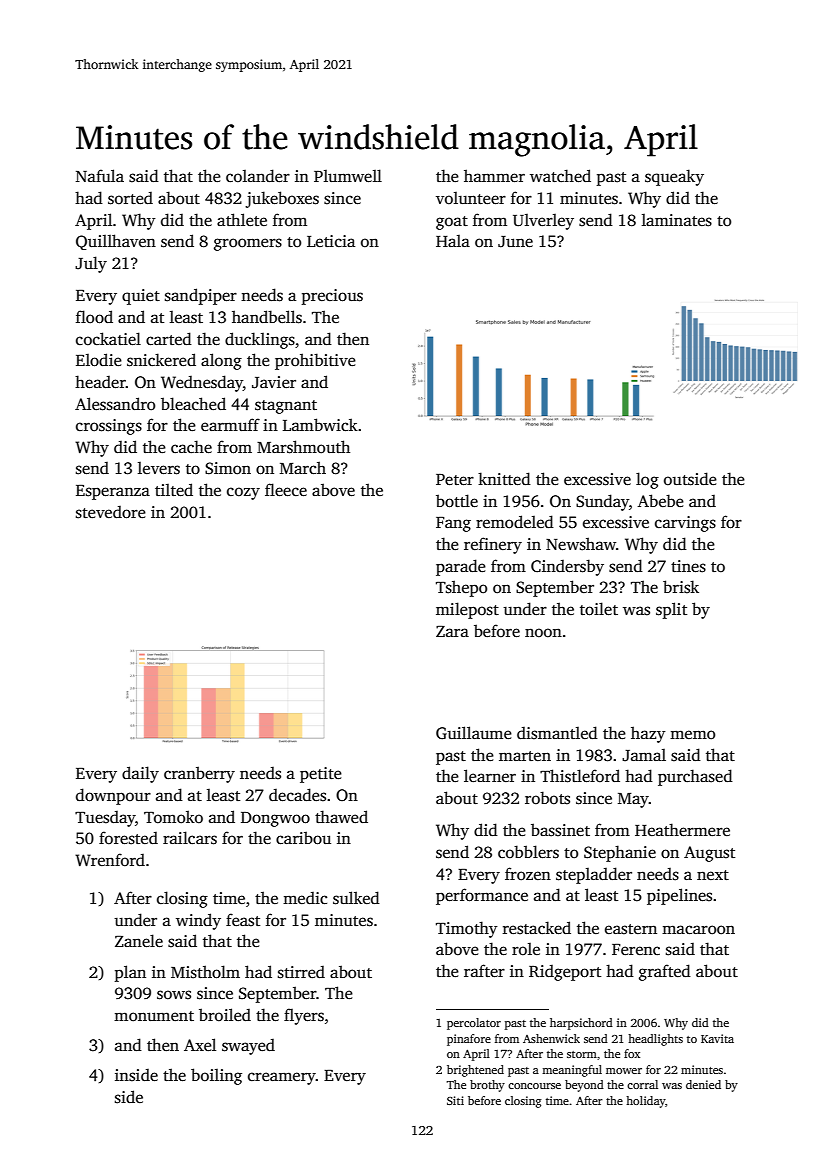  What do you see at coordinates (116, 242) in the screenshot?
I see `Quillhaven` at bounding box center [116, 242].
